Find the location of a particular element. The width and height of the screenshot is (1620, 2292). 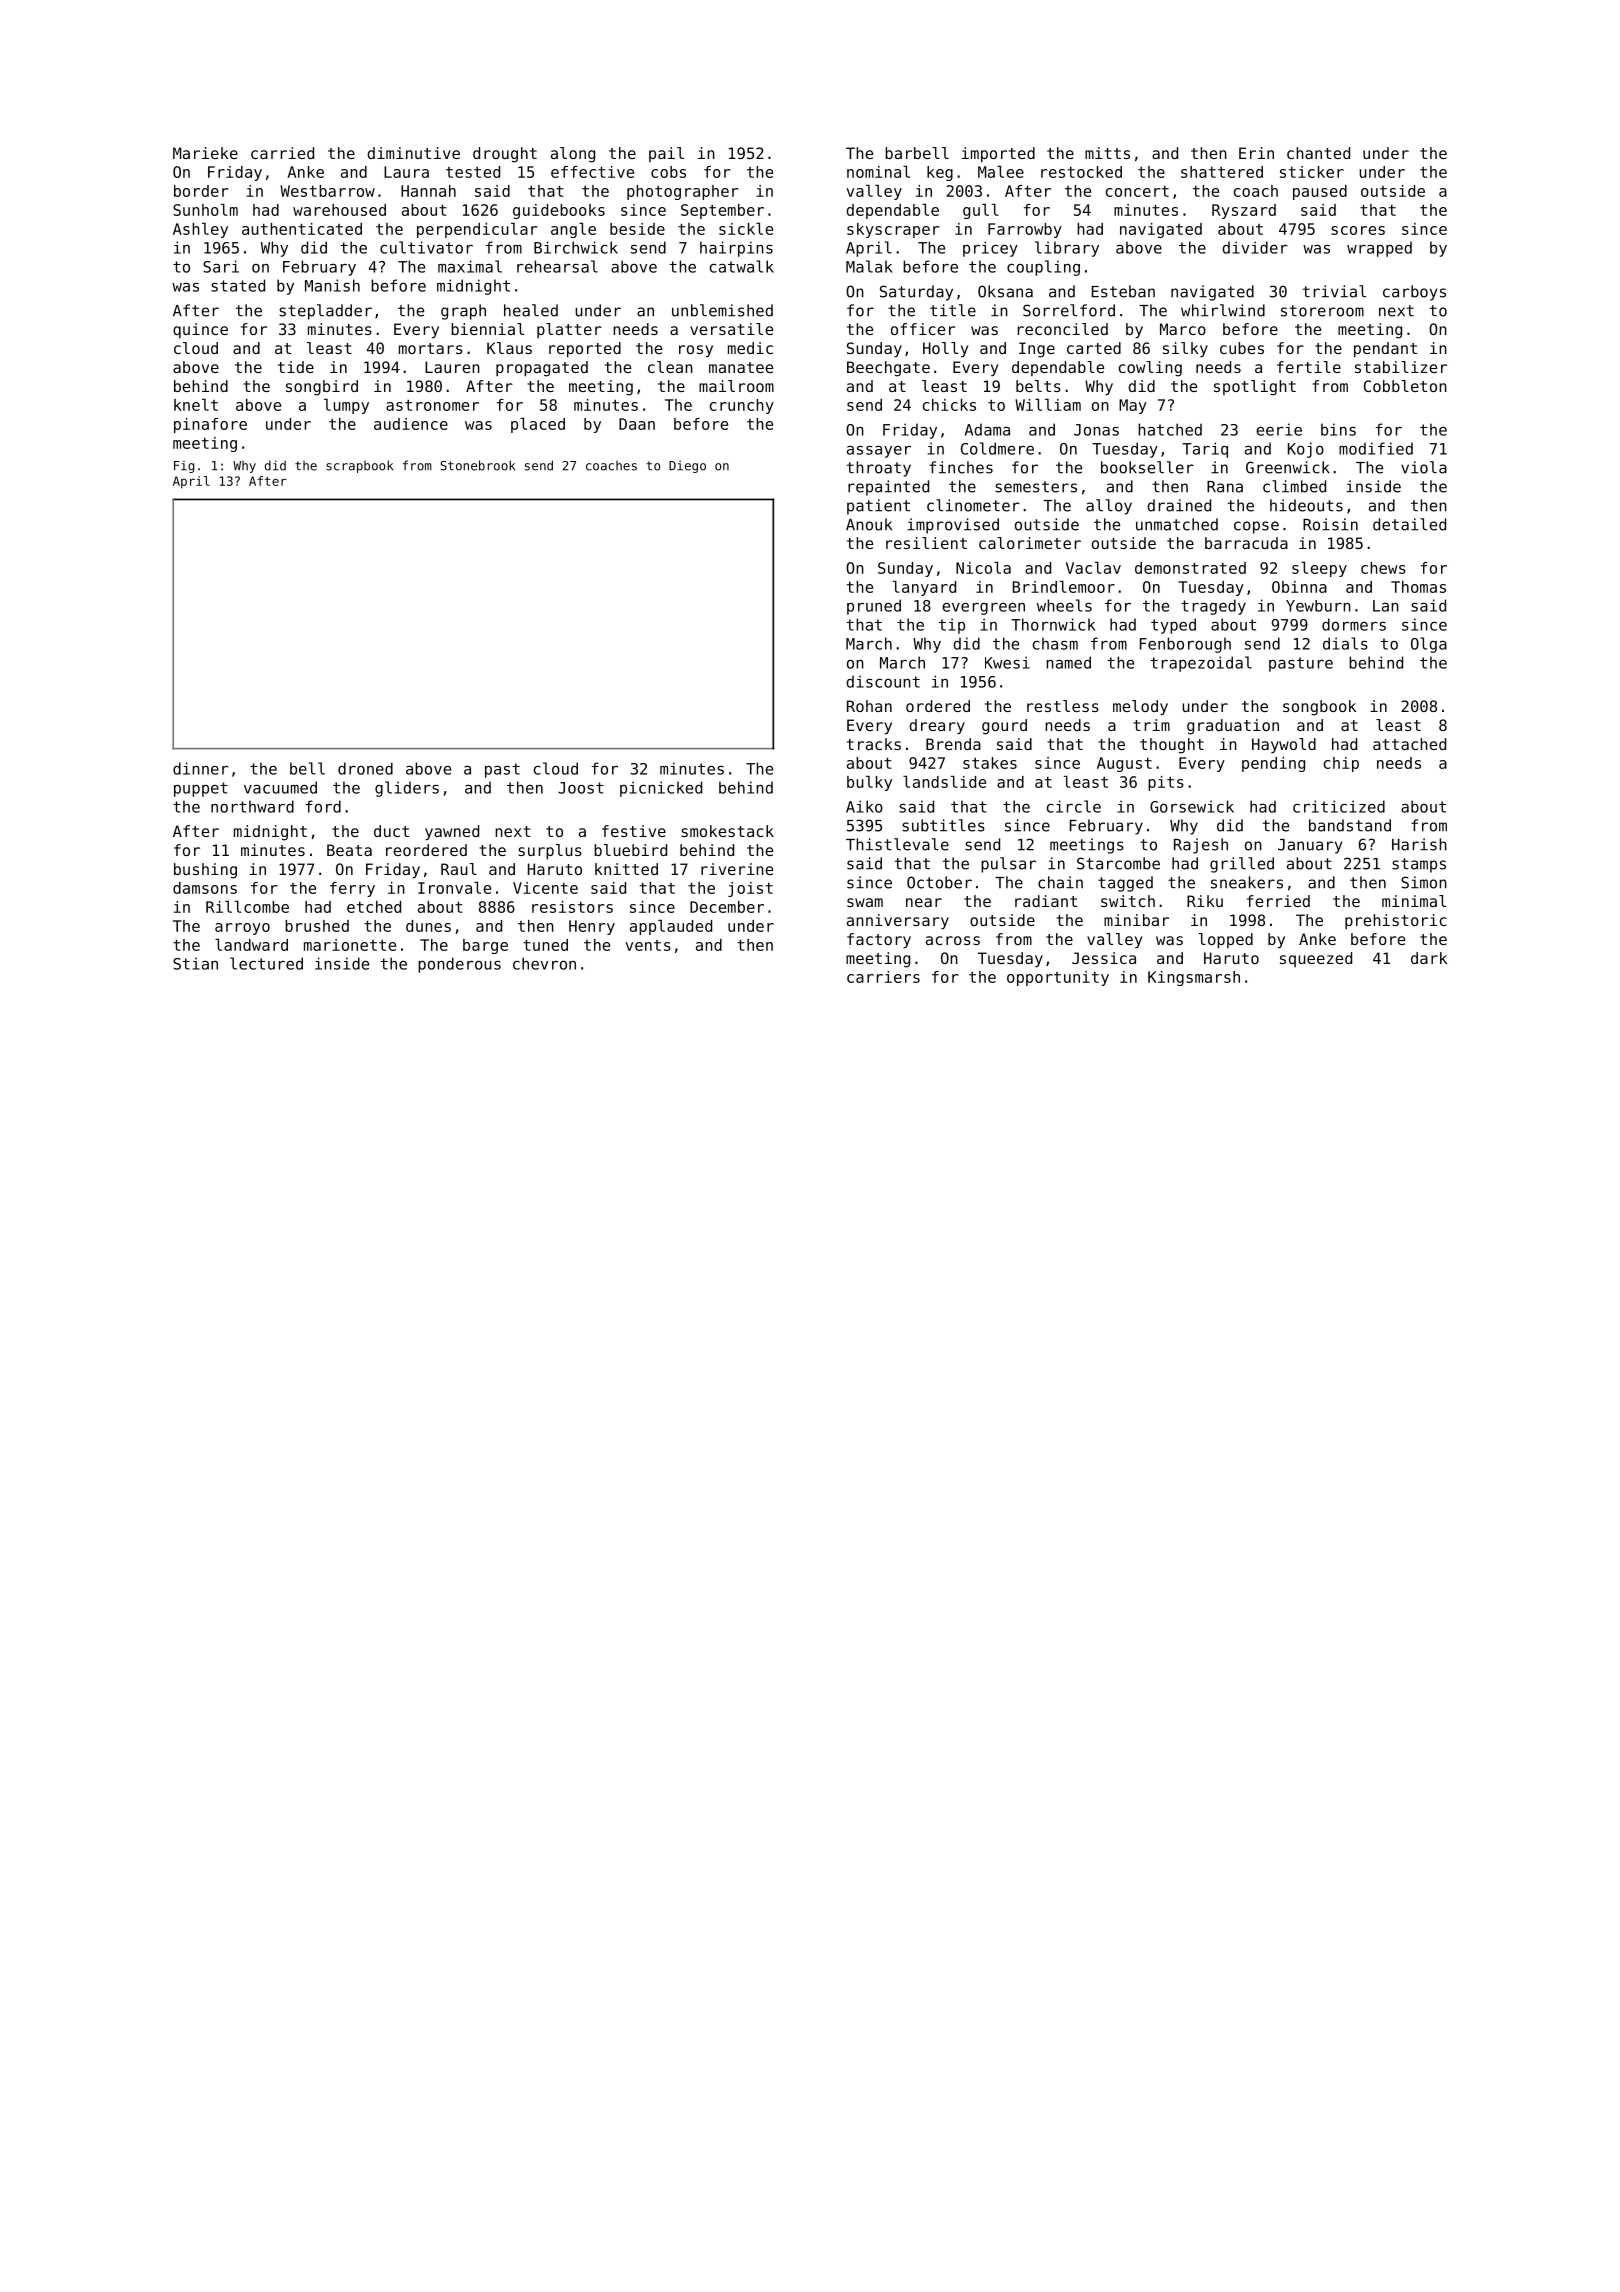

tragedy is located at coordinates (1213, 607).
